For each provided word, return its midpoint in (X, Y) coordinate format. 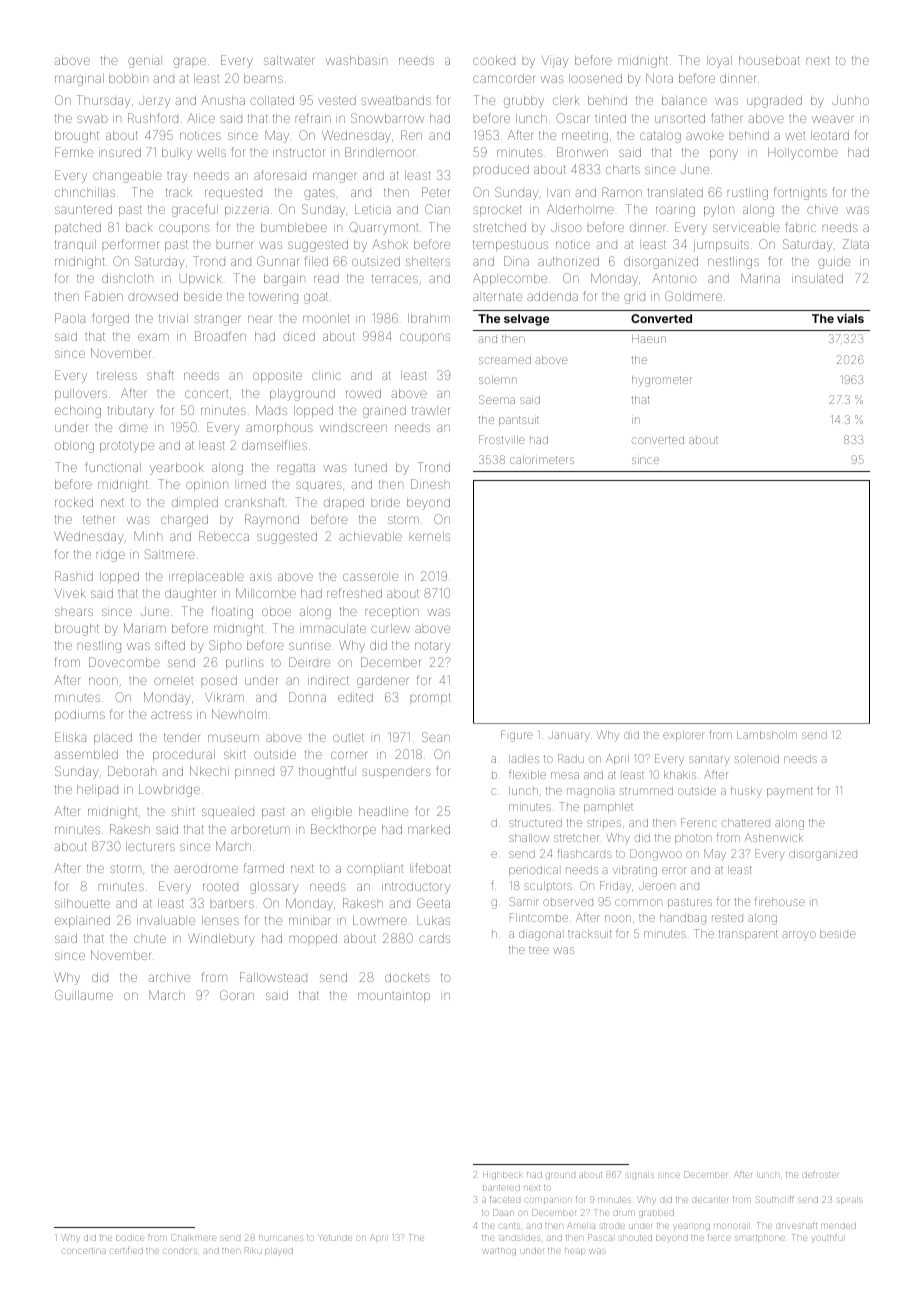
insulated (817, 278)
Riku (253, 1250)
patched (78, 228)
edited (355, 697)
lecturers (150, 846)
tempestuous (510, 245)
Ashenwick (773, 837)
